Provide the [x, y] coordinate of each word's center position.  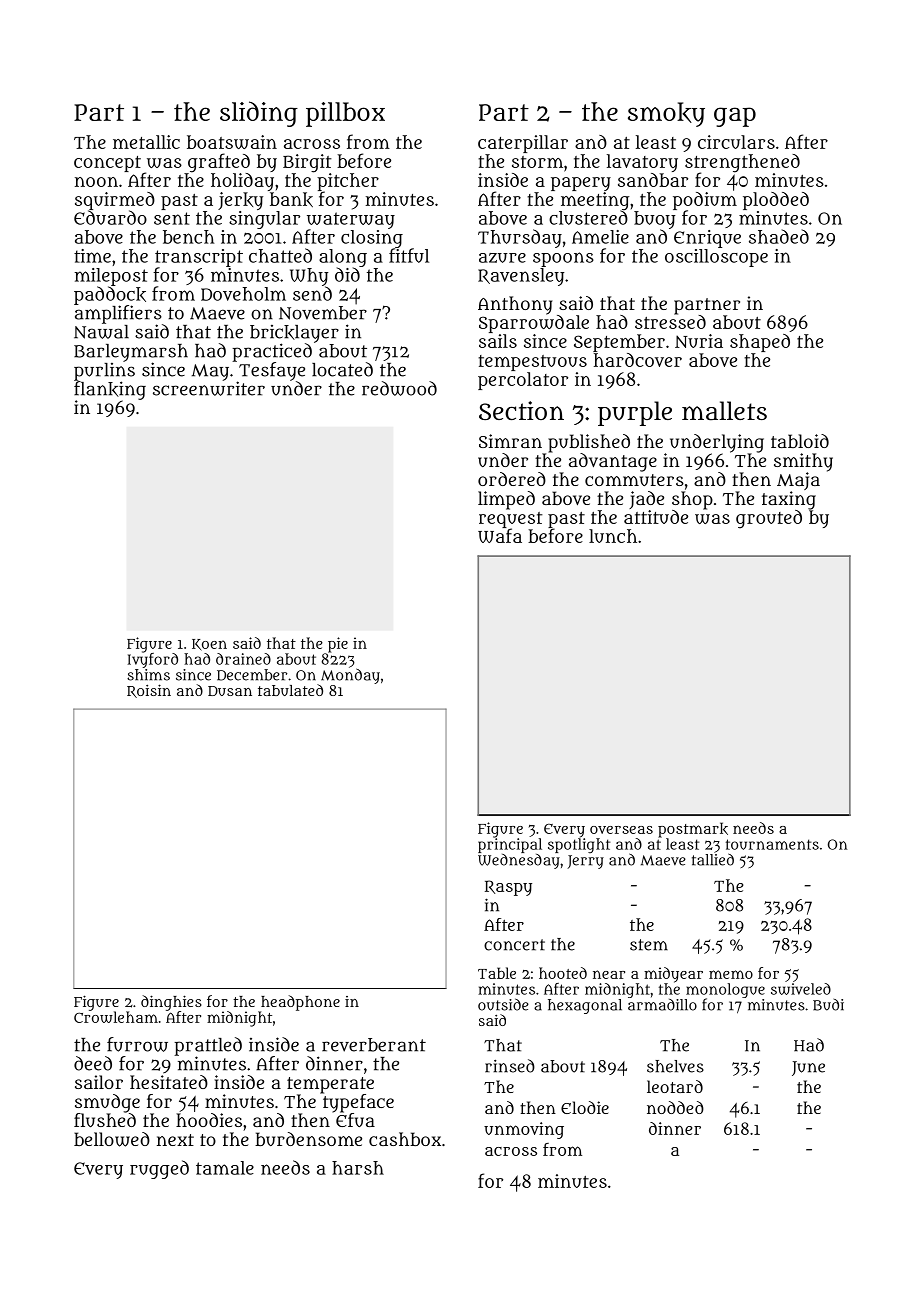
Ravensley [521, 277]
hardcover [638, 360]
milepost [111, 277]
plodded [776, 201]
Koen [209, 645]
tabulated [290, 690]
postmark [693, 830]
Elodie [585, 1107]
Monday [350, 676]
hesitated [169, 1082]
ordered [512, 479]
